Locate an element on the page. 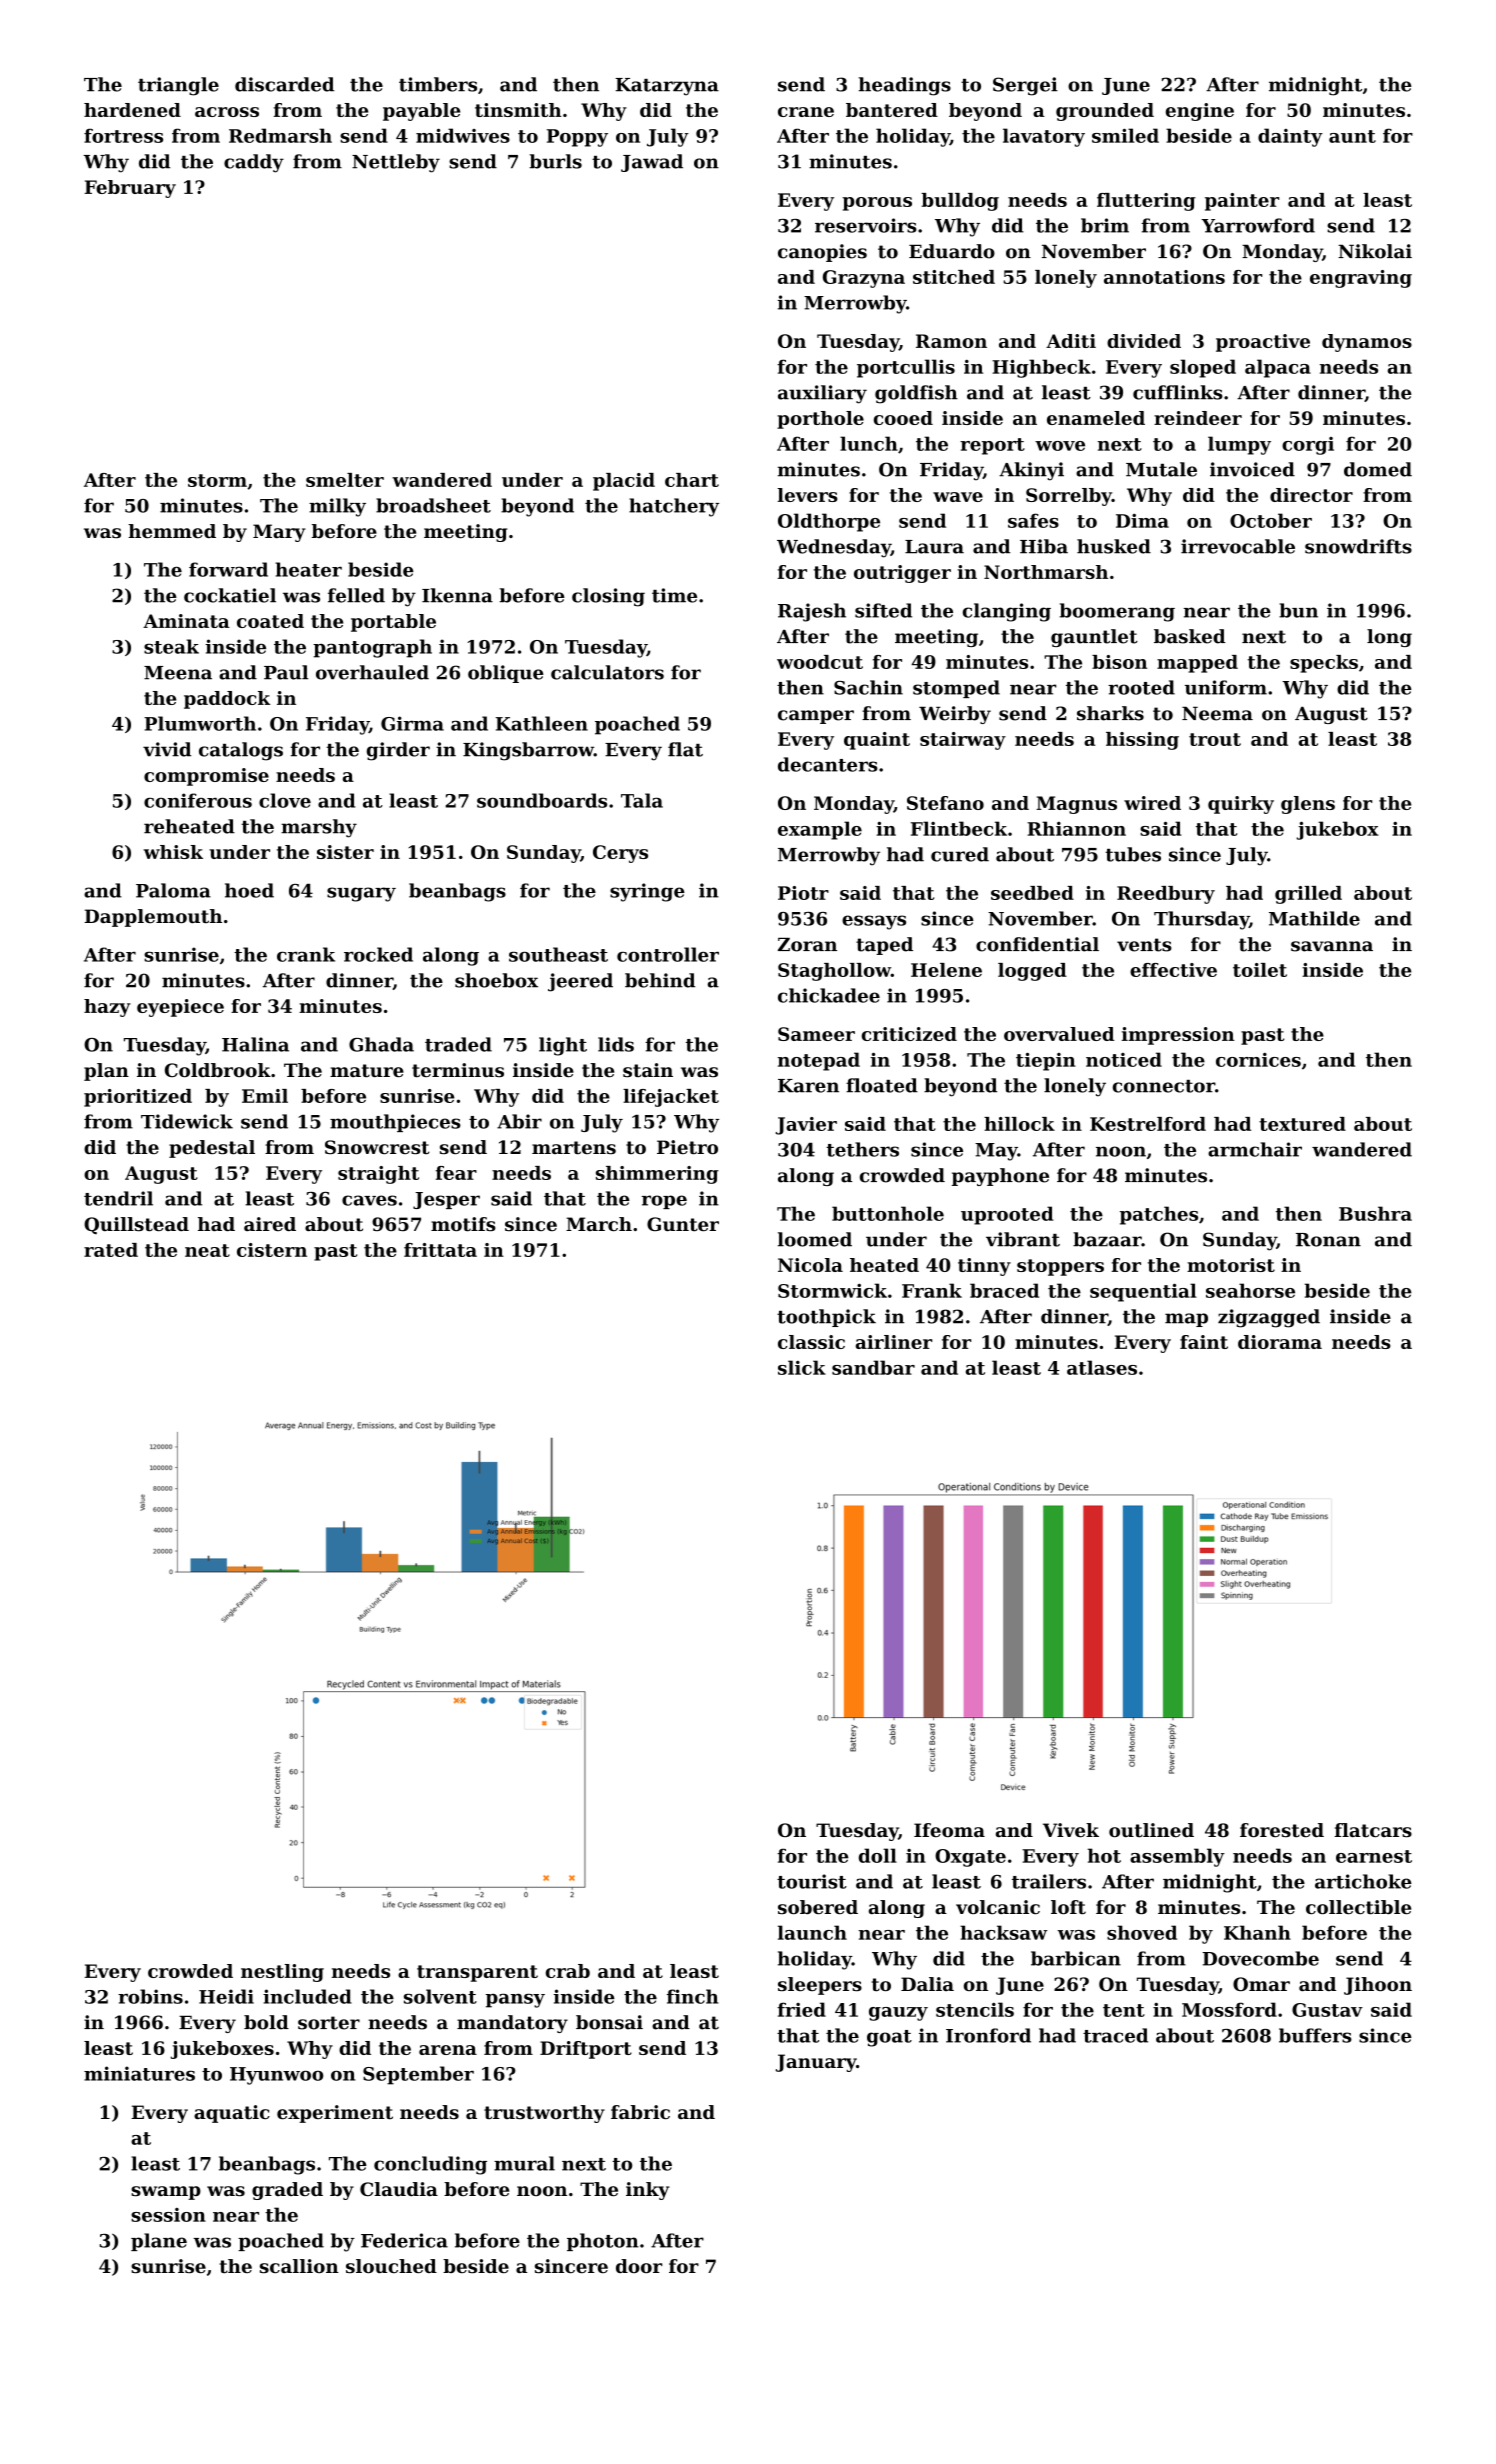 This image has height=2464, width=1496. Nikolai is located at coordinates (1375, 251).
